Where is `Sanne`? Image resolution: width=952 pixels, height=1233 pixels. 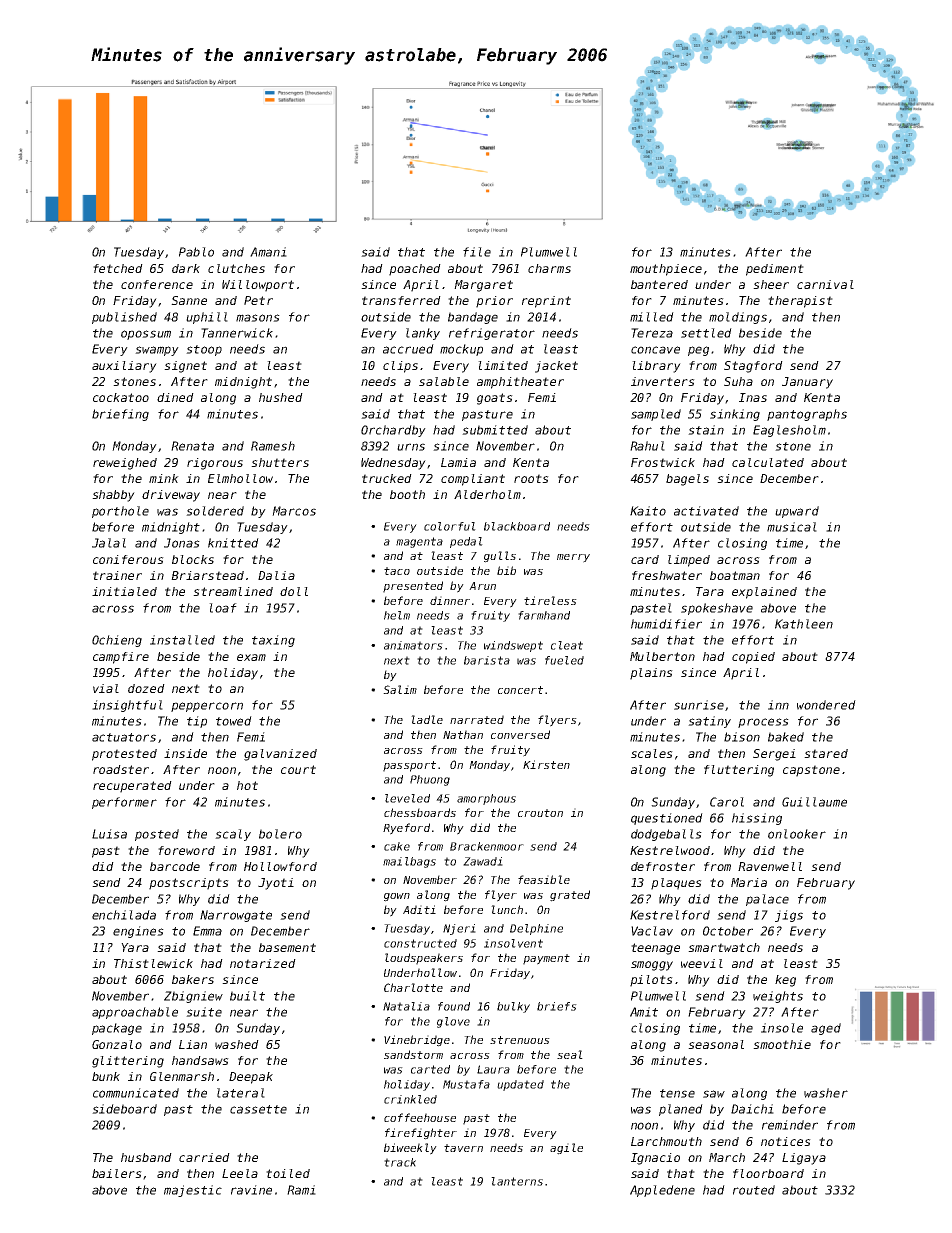 Sanne is located at coordinates (189, 300).
